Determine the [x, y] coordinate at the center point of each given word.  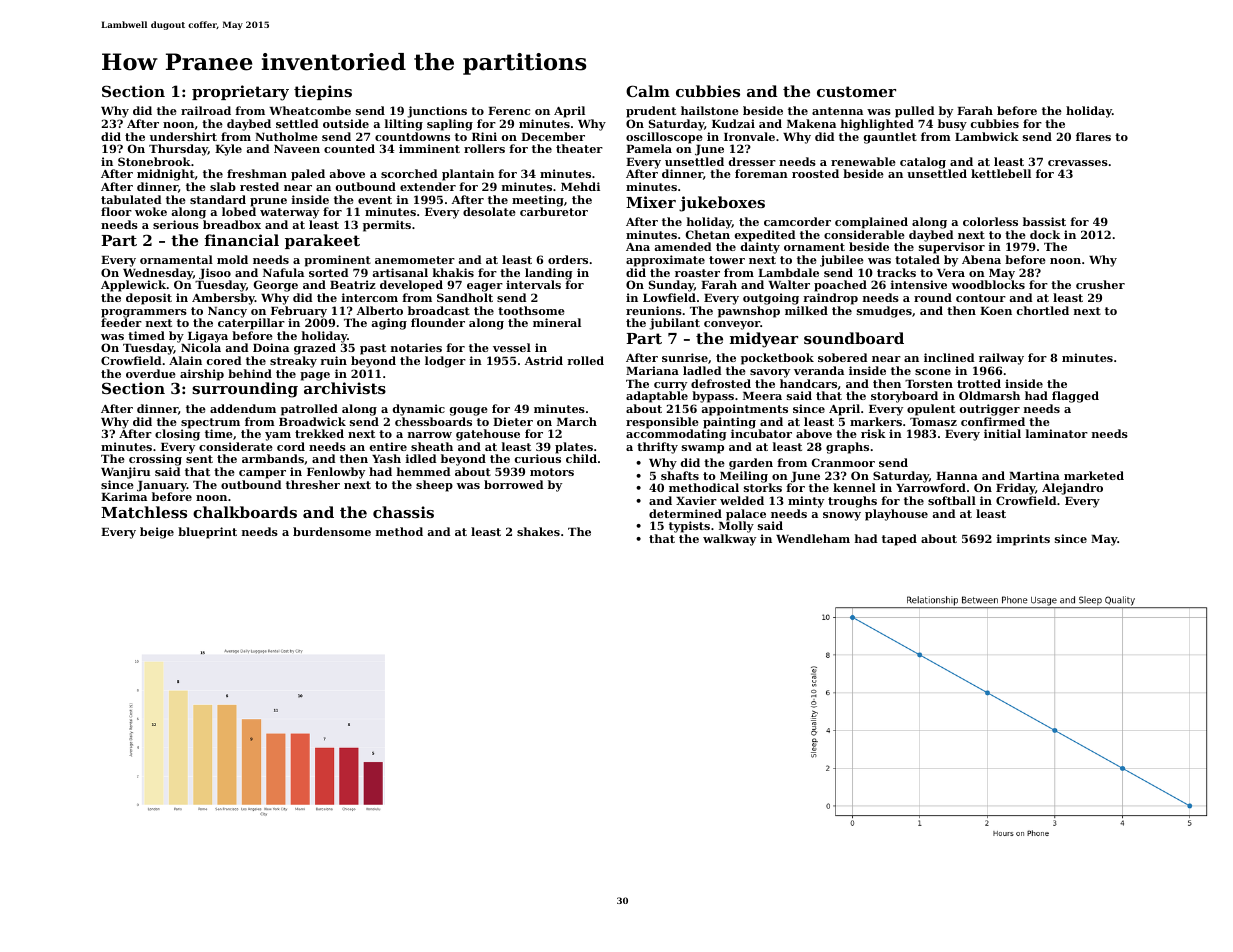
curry [670, 386]
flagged [1075, 397]
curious [538, 458]
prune [268, 202]
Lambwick [987, 136]
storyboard [904, 397]
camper [262, 474]
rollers [484, 148]
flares [1093, 136]
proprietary [240, 93]
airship [202, 375]
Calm [648, 91]
